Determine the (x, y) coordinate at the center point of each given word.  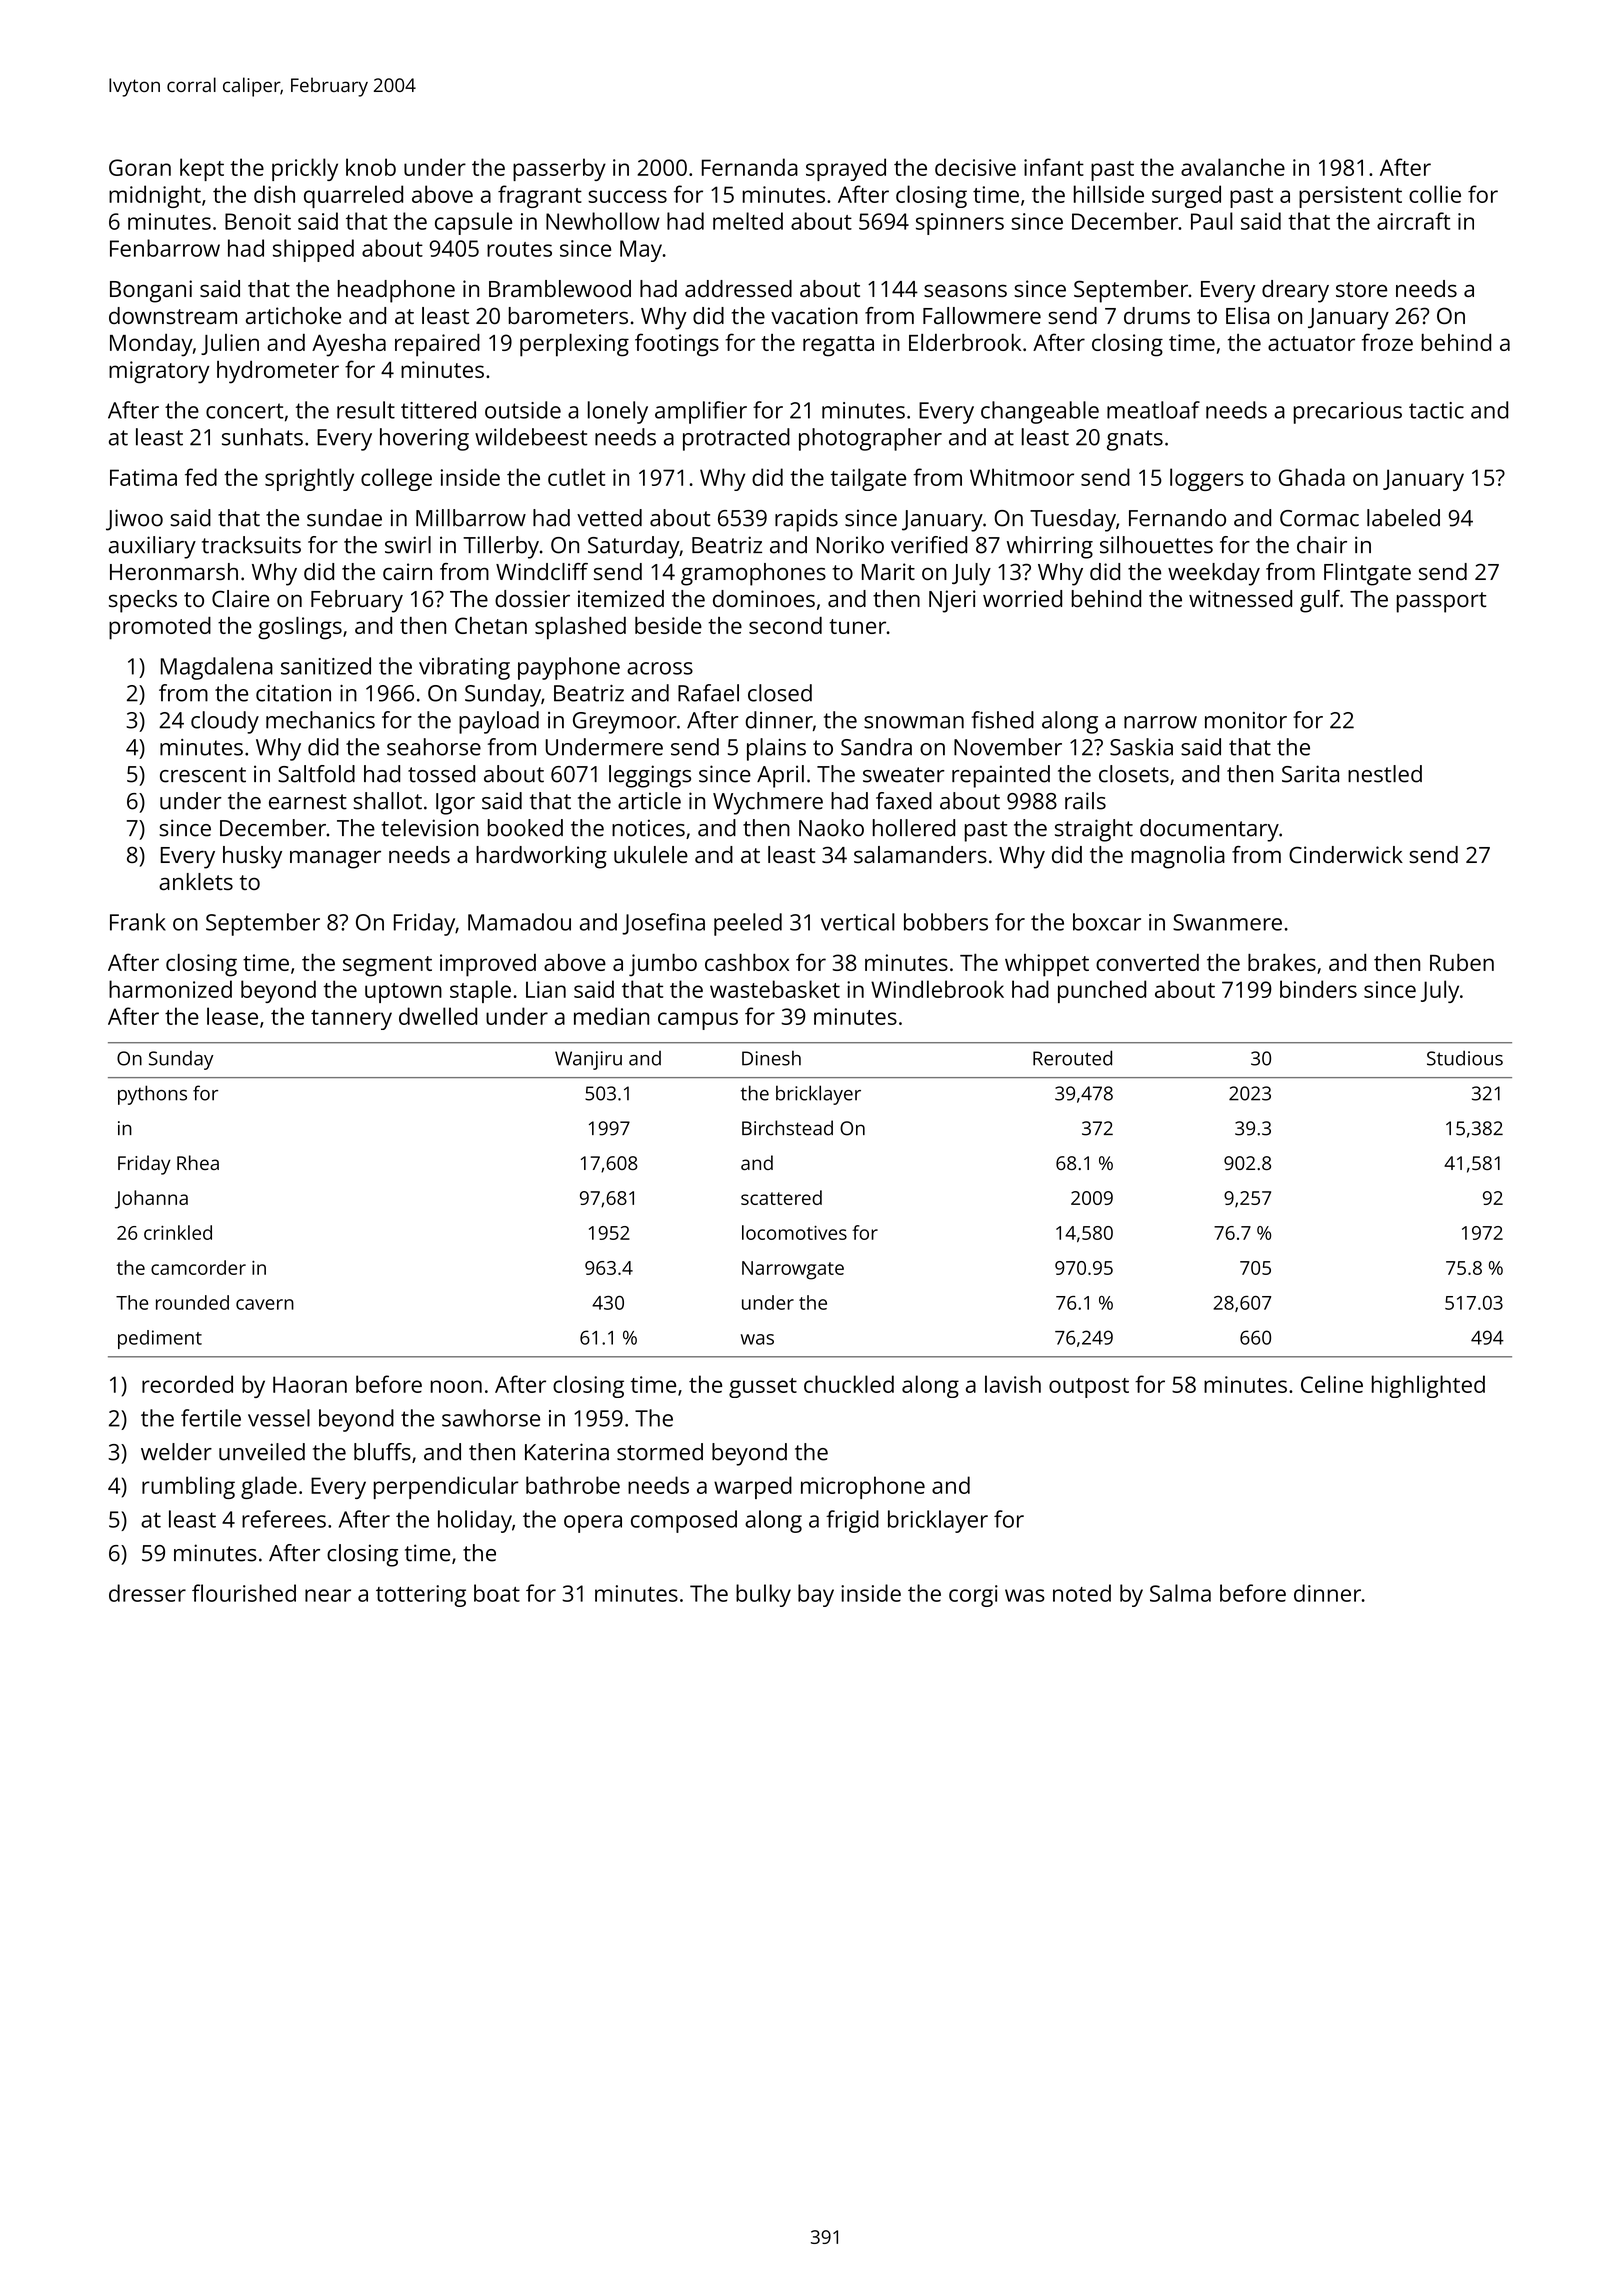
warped (753, 1487)
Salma (1180, 1593)
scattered (781, 1197)
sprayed (846, 169)
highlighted (1428, 1386)
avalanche (1233, 167)
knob (371, 167)
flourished (244, 1593)
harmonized (170, 989)
